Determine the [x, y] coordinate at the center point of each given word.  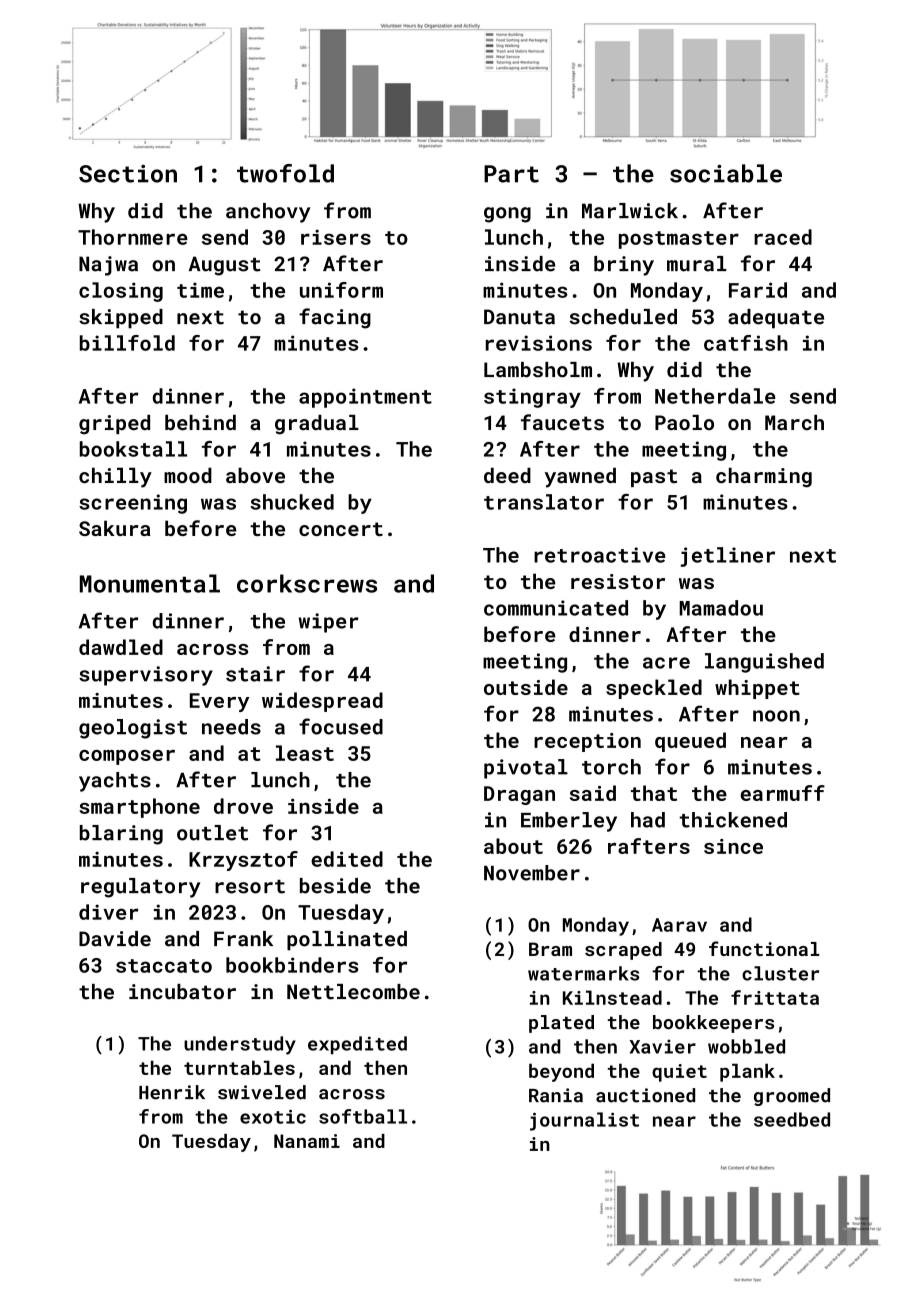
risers [336, 237]
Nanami [307, 1141]
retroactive [600, 555]
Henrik [172, 1092]
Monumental [150, 583]
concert [341, 529]
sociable [726, 173]
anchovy [268, 213]
